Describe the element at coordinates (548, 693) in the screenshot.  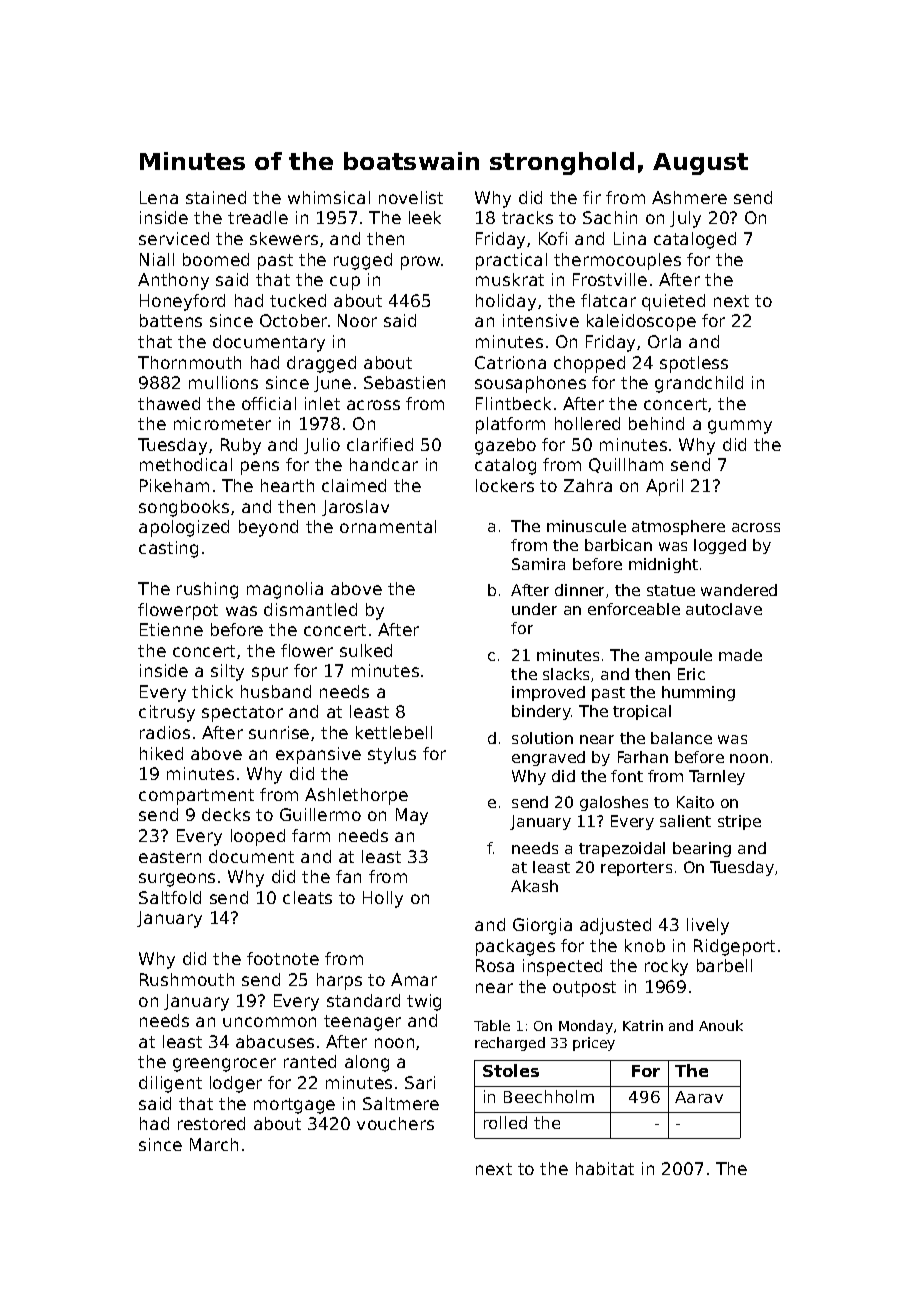
I see `improved` at that location.
